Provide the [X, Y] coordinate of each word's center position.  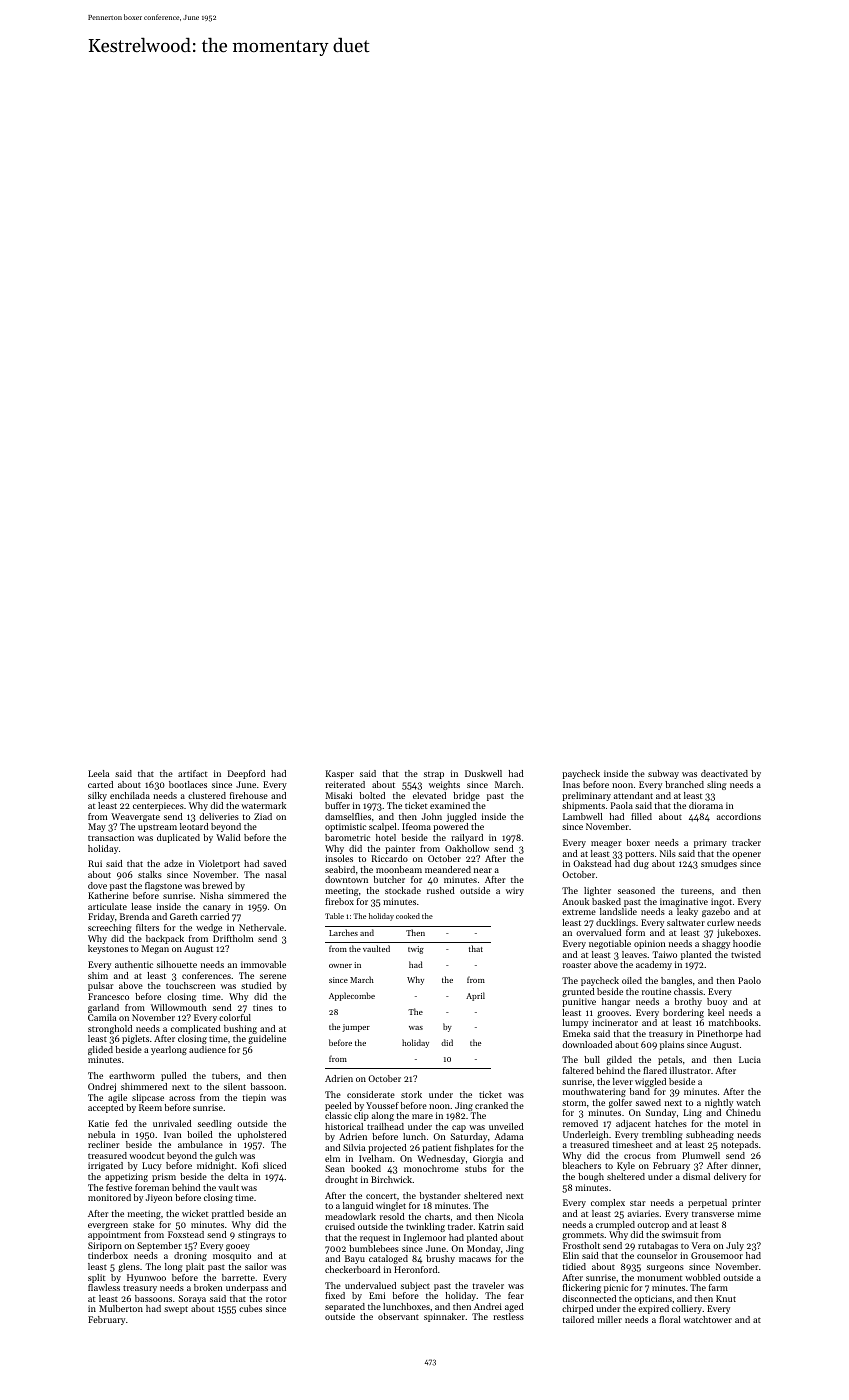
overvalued [598, 932]
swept [176, 1310]
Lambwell [583, 816]
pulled [174, 1076]
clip [361, 1116]
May [97, 827]
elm [332, 1158]
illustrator [690, 1070]
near [483, 870]
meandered [448, 869]
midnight [215, 1166]
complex [608, 1203]
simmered [248, 895]
